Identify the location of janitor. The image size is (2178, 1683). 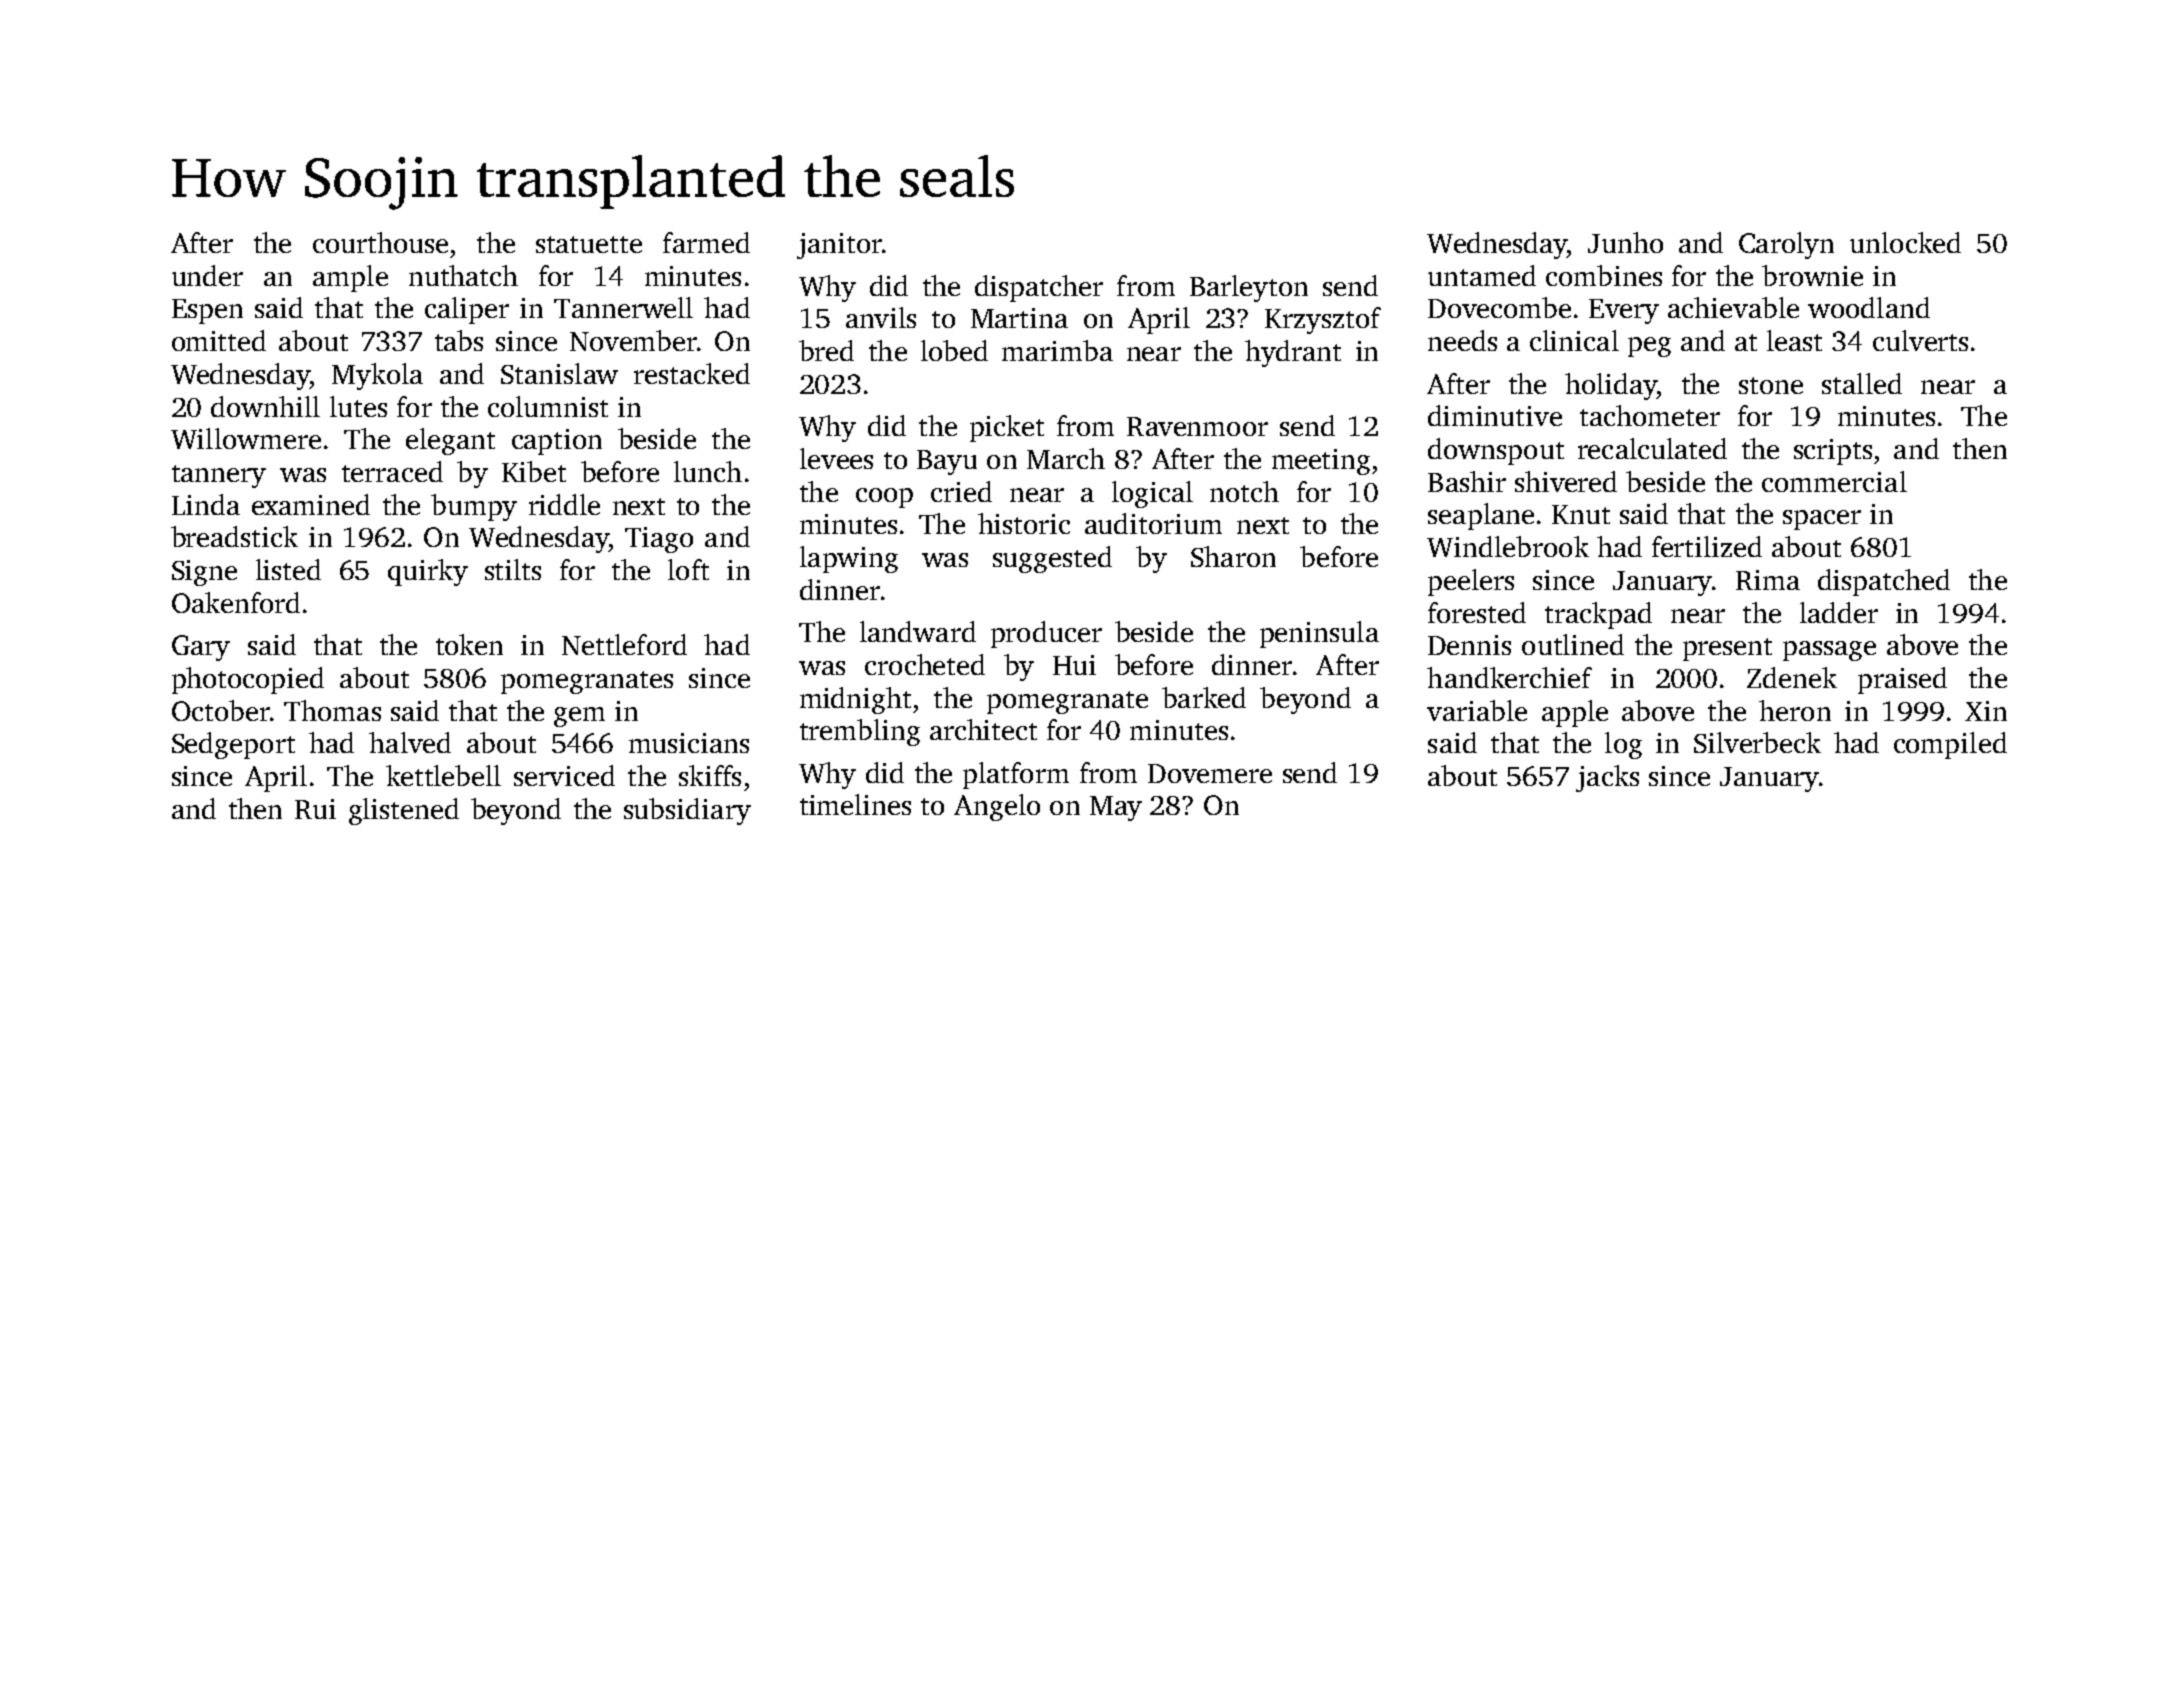
(839, 246).
